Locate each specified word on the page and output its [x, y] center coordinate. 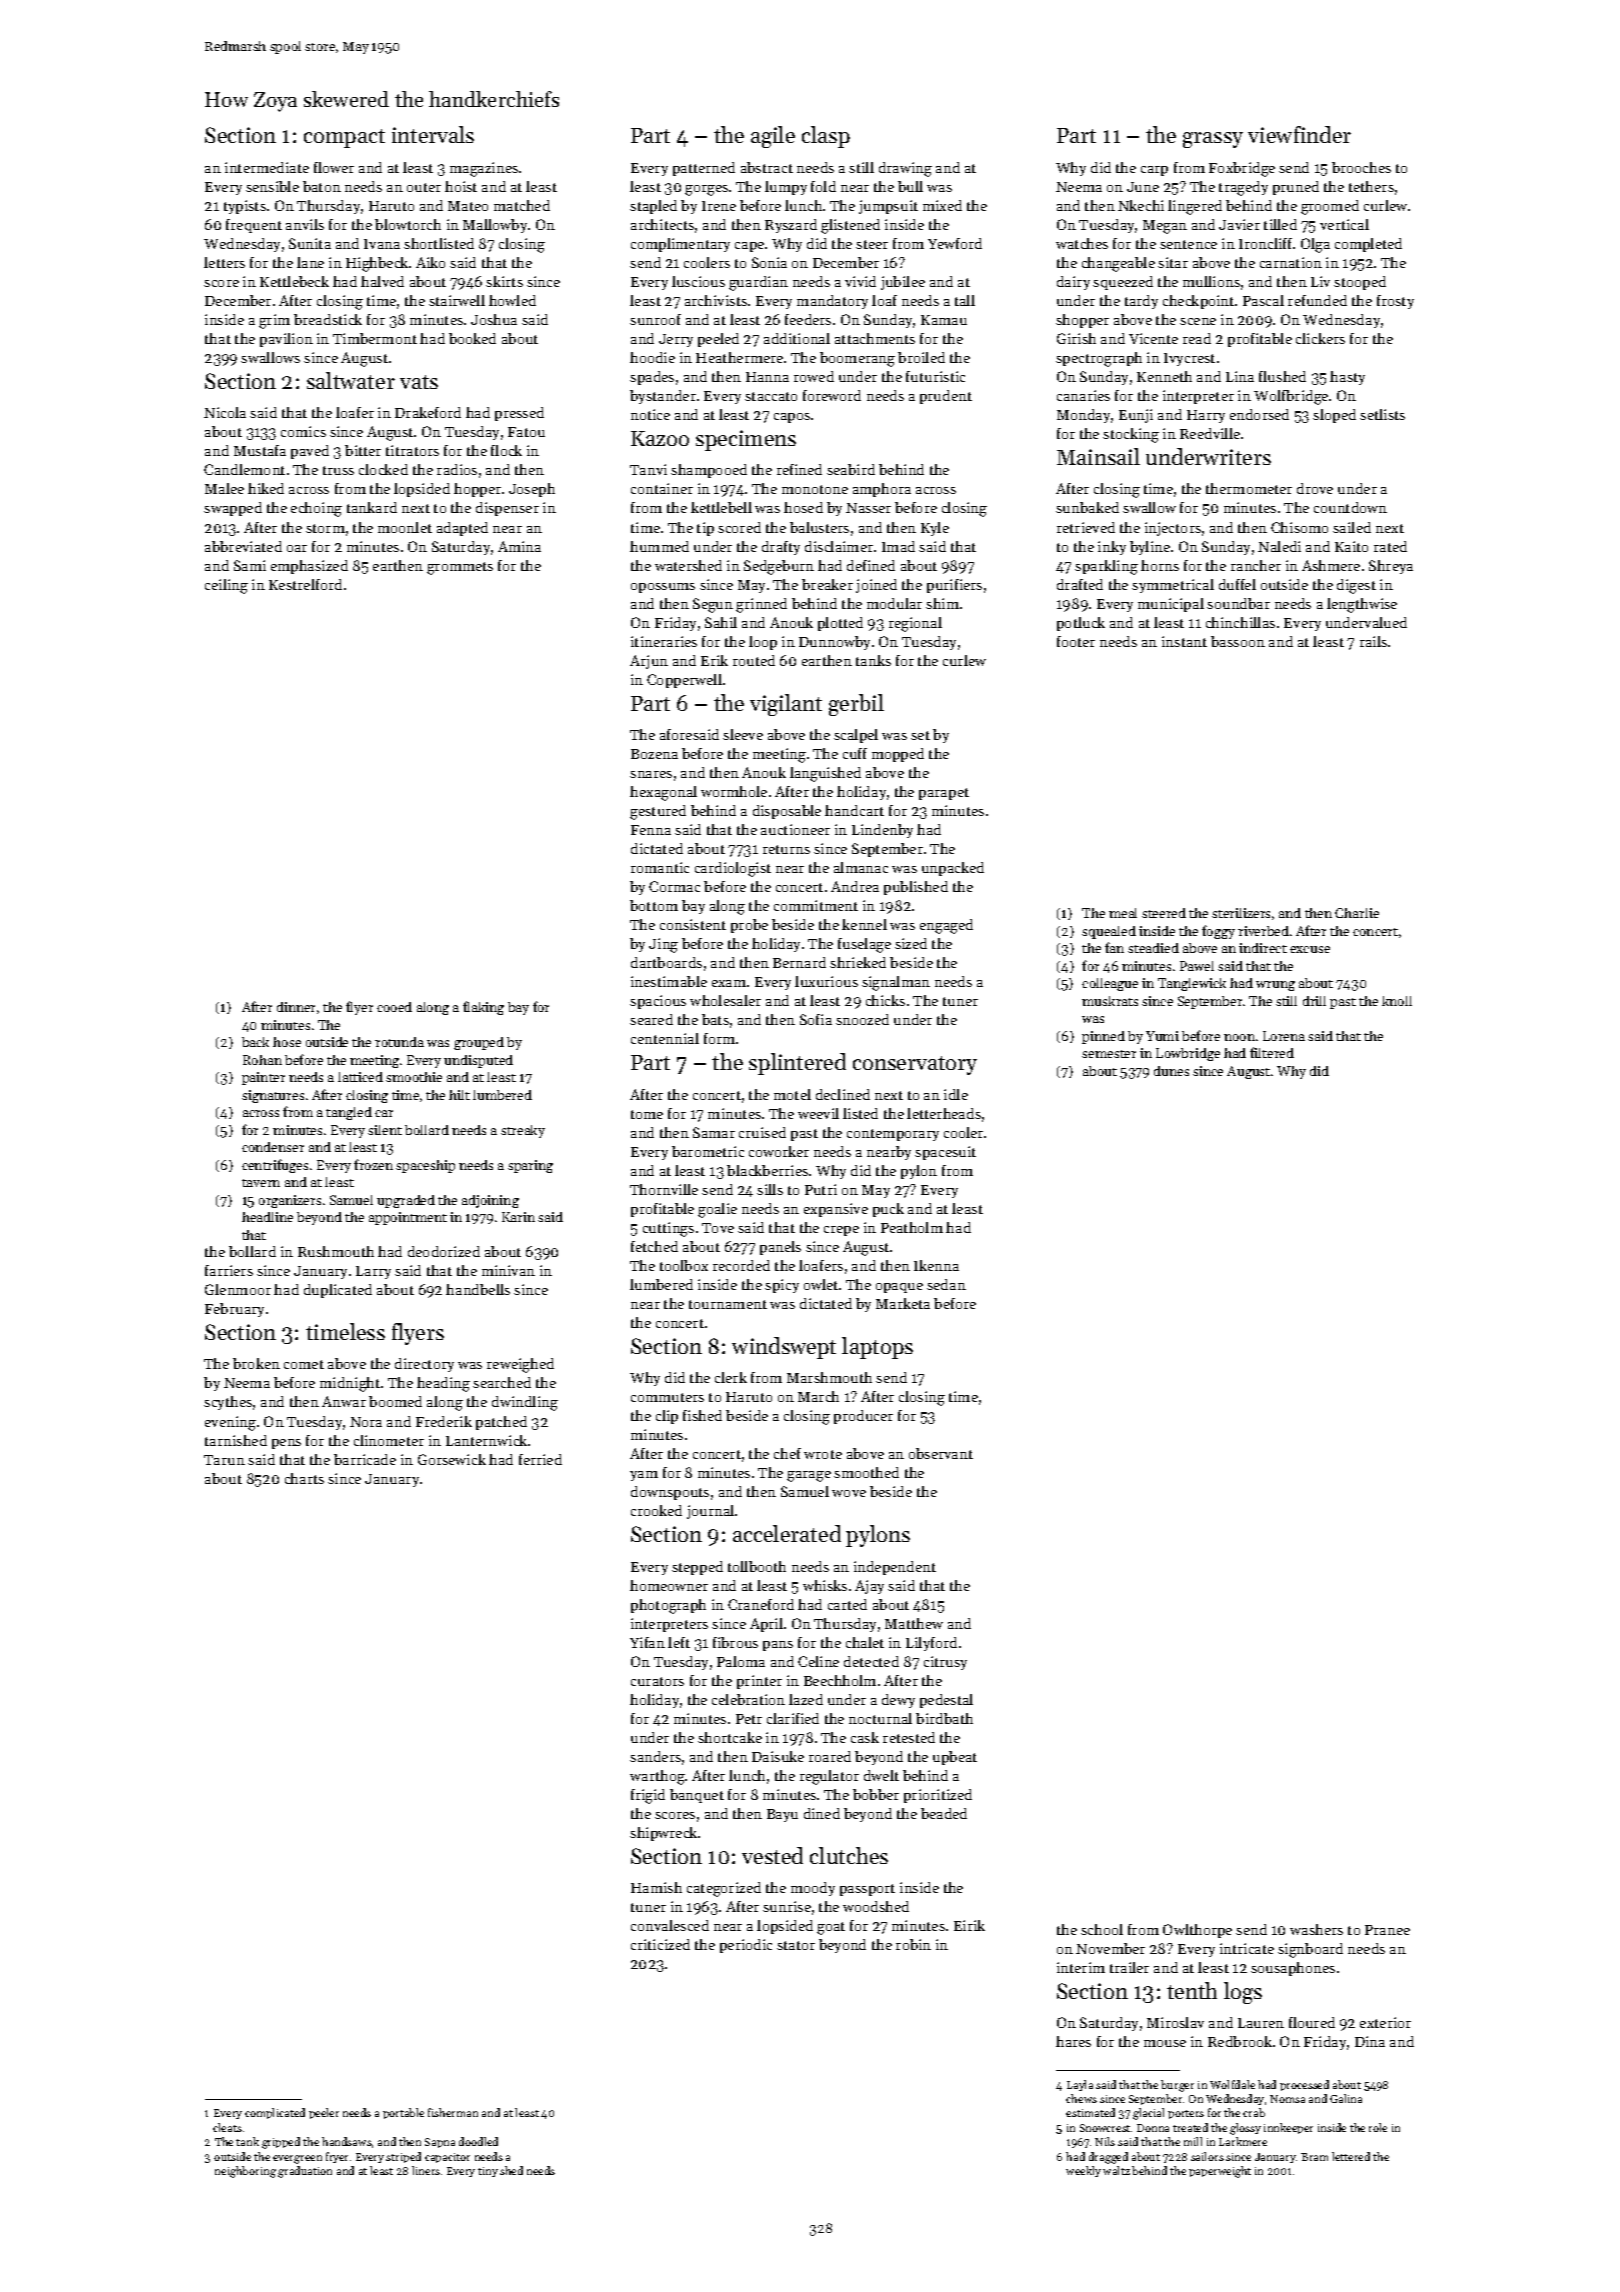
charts [304, 1478]
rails [1373, 641]
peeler [324, 2113]
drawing [905, 169]
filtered [1272, 1052]
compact [344, 138]
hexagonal [663, 793]
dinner [296, 1007]
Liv [1320, 281]
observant [941, 1453]
